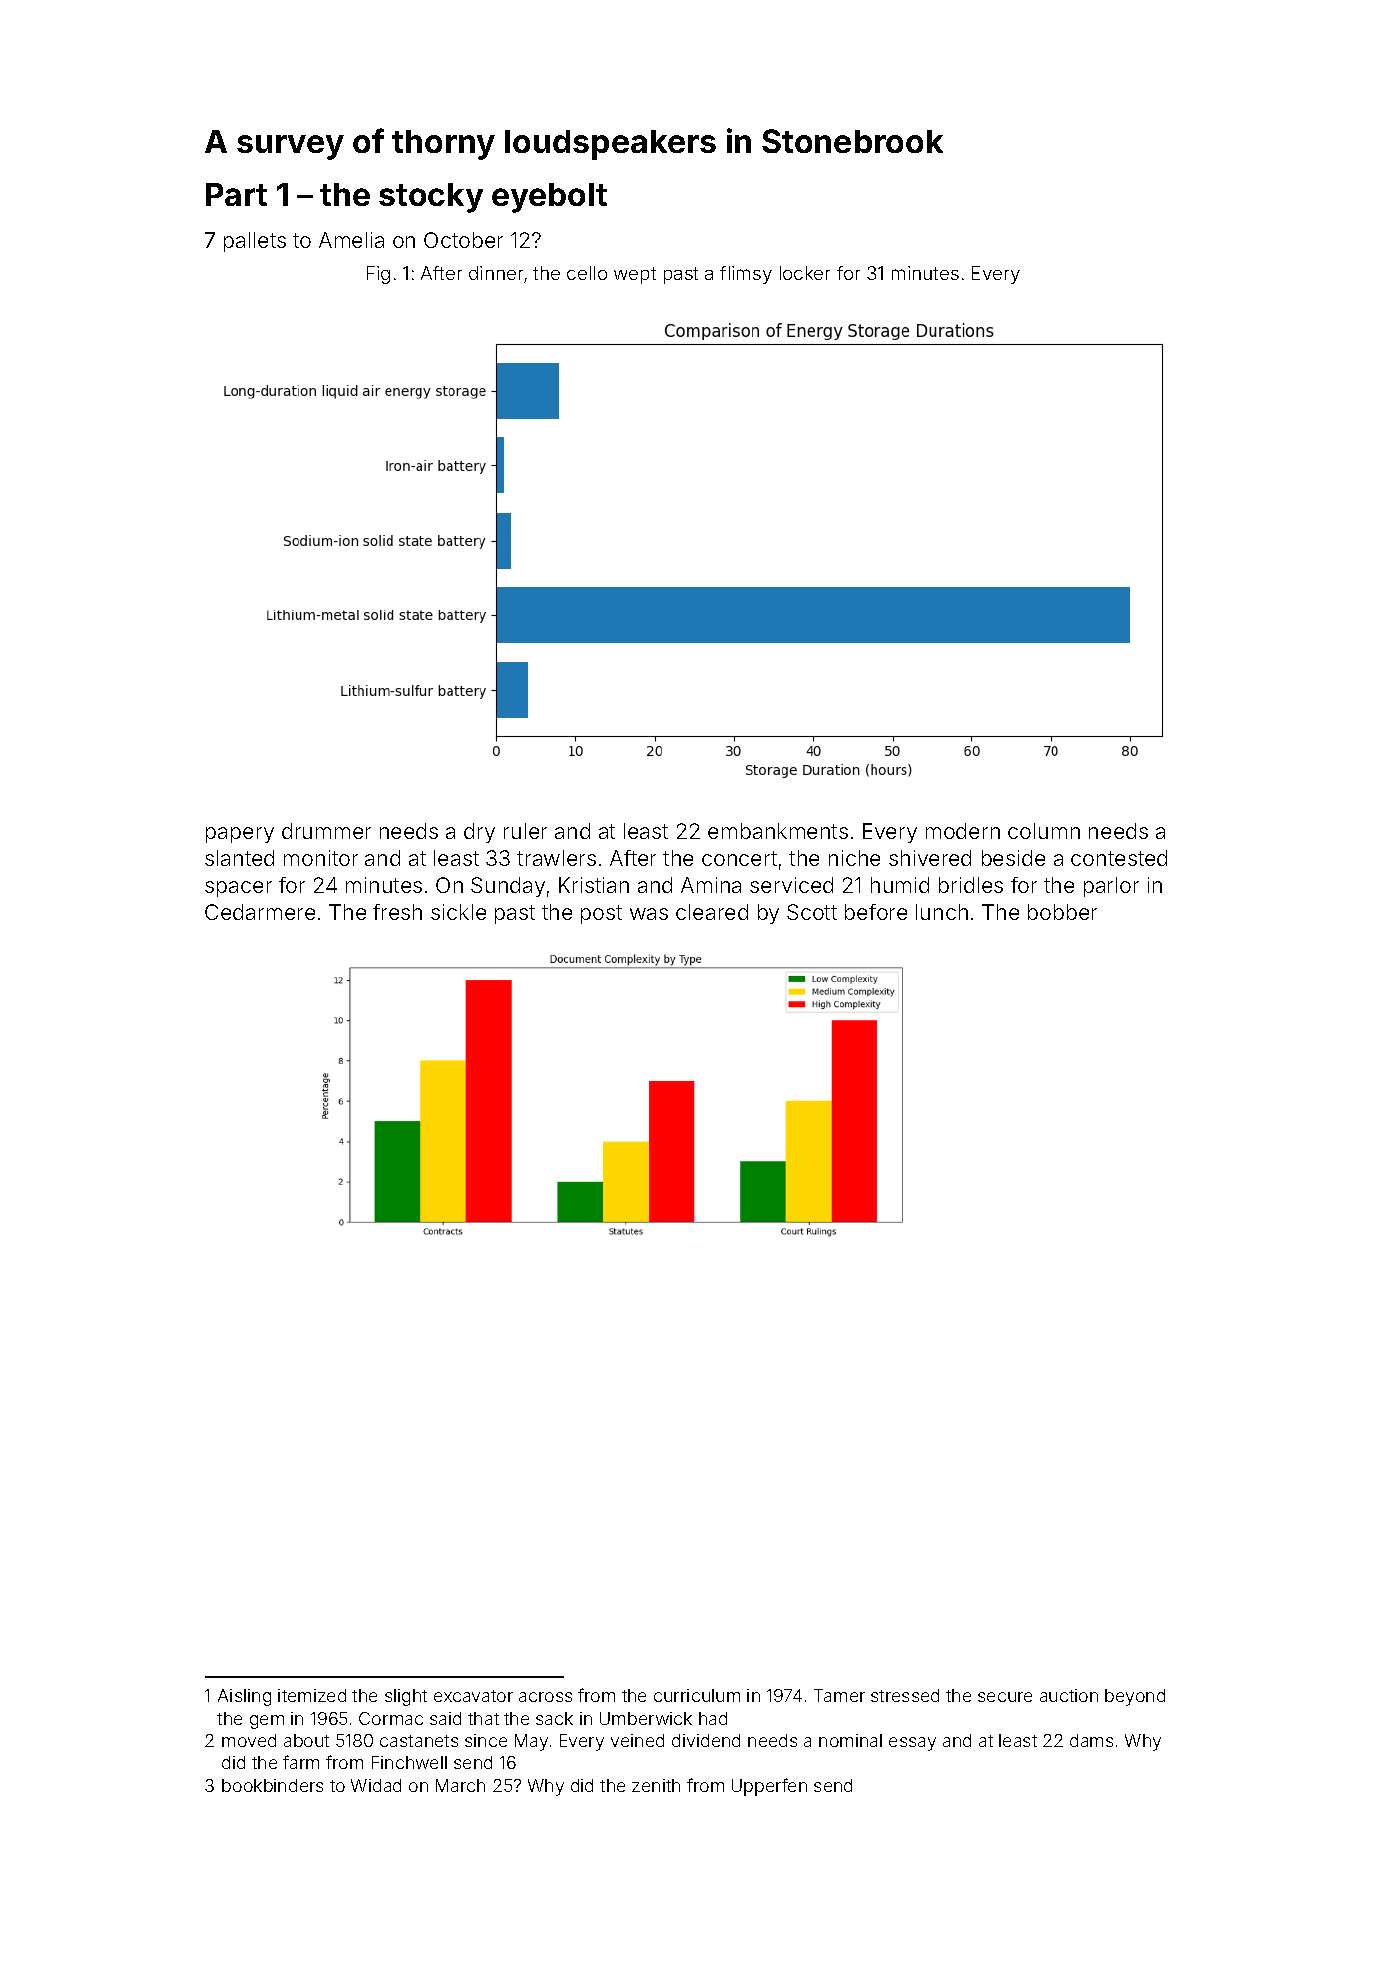 This screenshot has width=1386, height=1969. Describe the element at coordinates (272, 1785) in the screenshot. I see `bookbinders` at that location.
